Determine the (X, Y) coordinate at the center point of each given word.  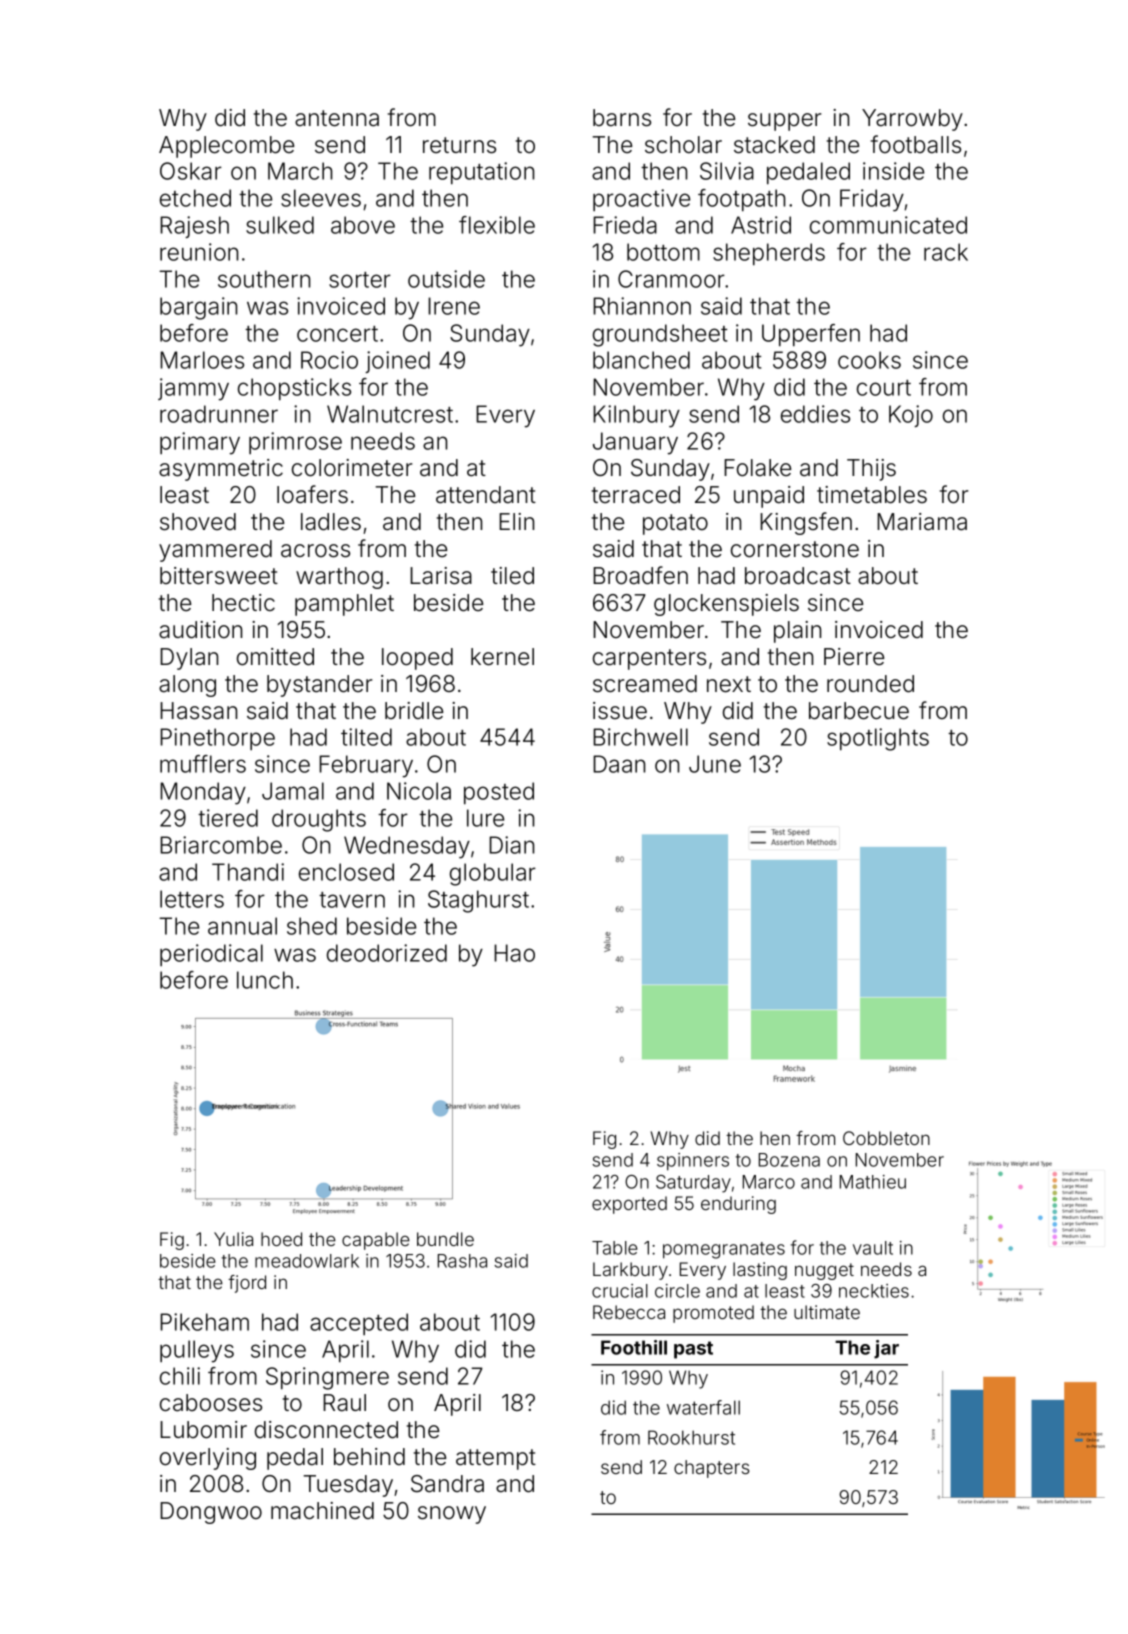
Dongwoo (211, 1513)
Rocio (329, 360)
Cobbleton (886, 1138)
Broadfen (640, 575)
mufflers (203, 764)
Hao (514, 953)
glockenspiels (726, 605)
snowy (452, 1515)
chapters (711, 1469)
